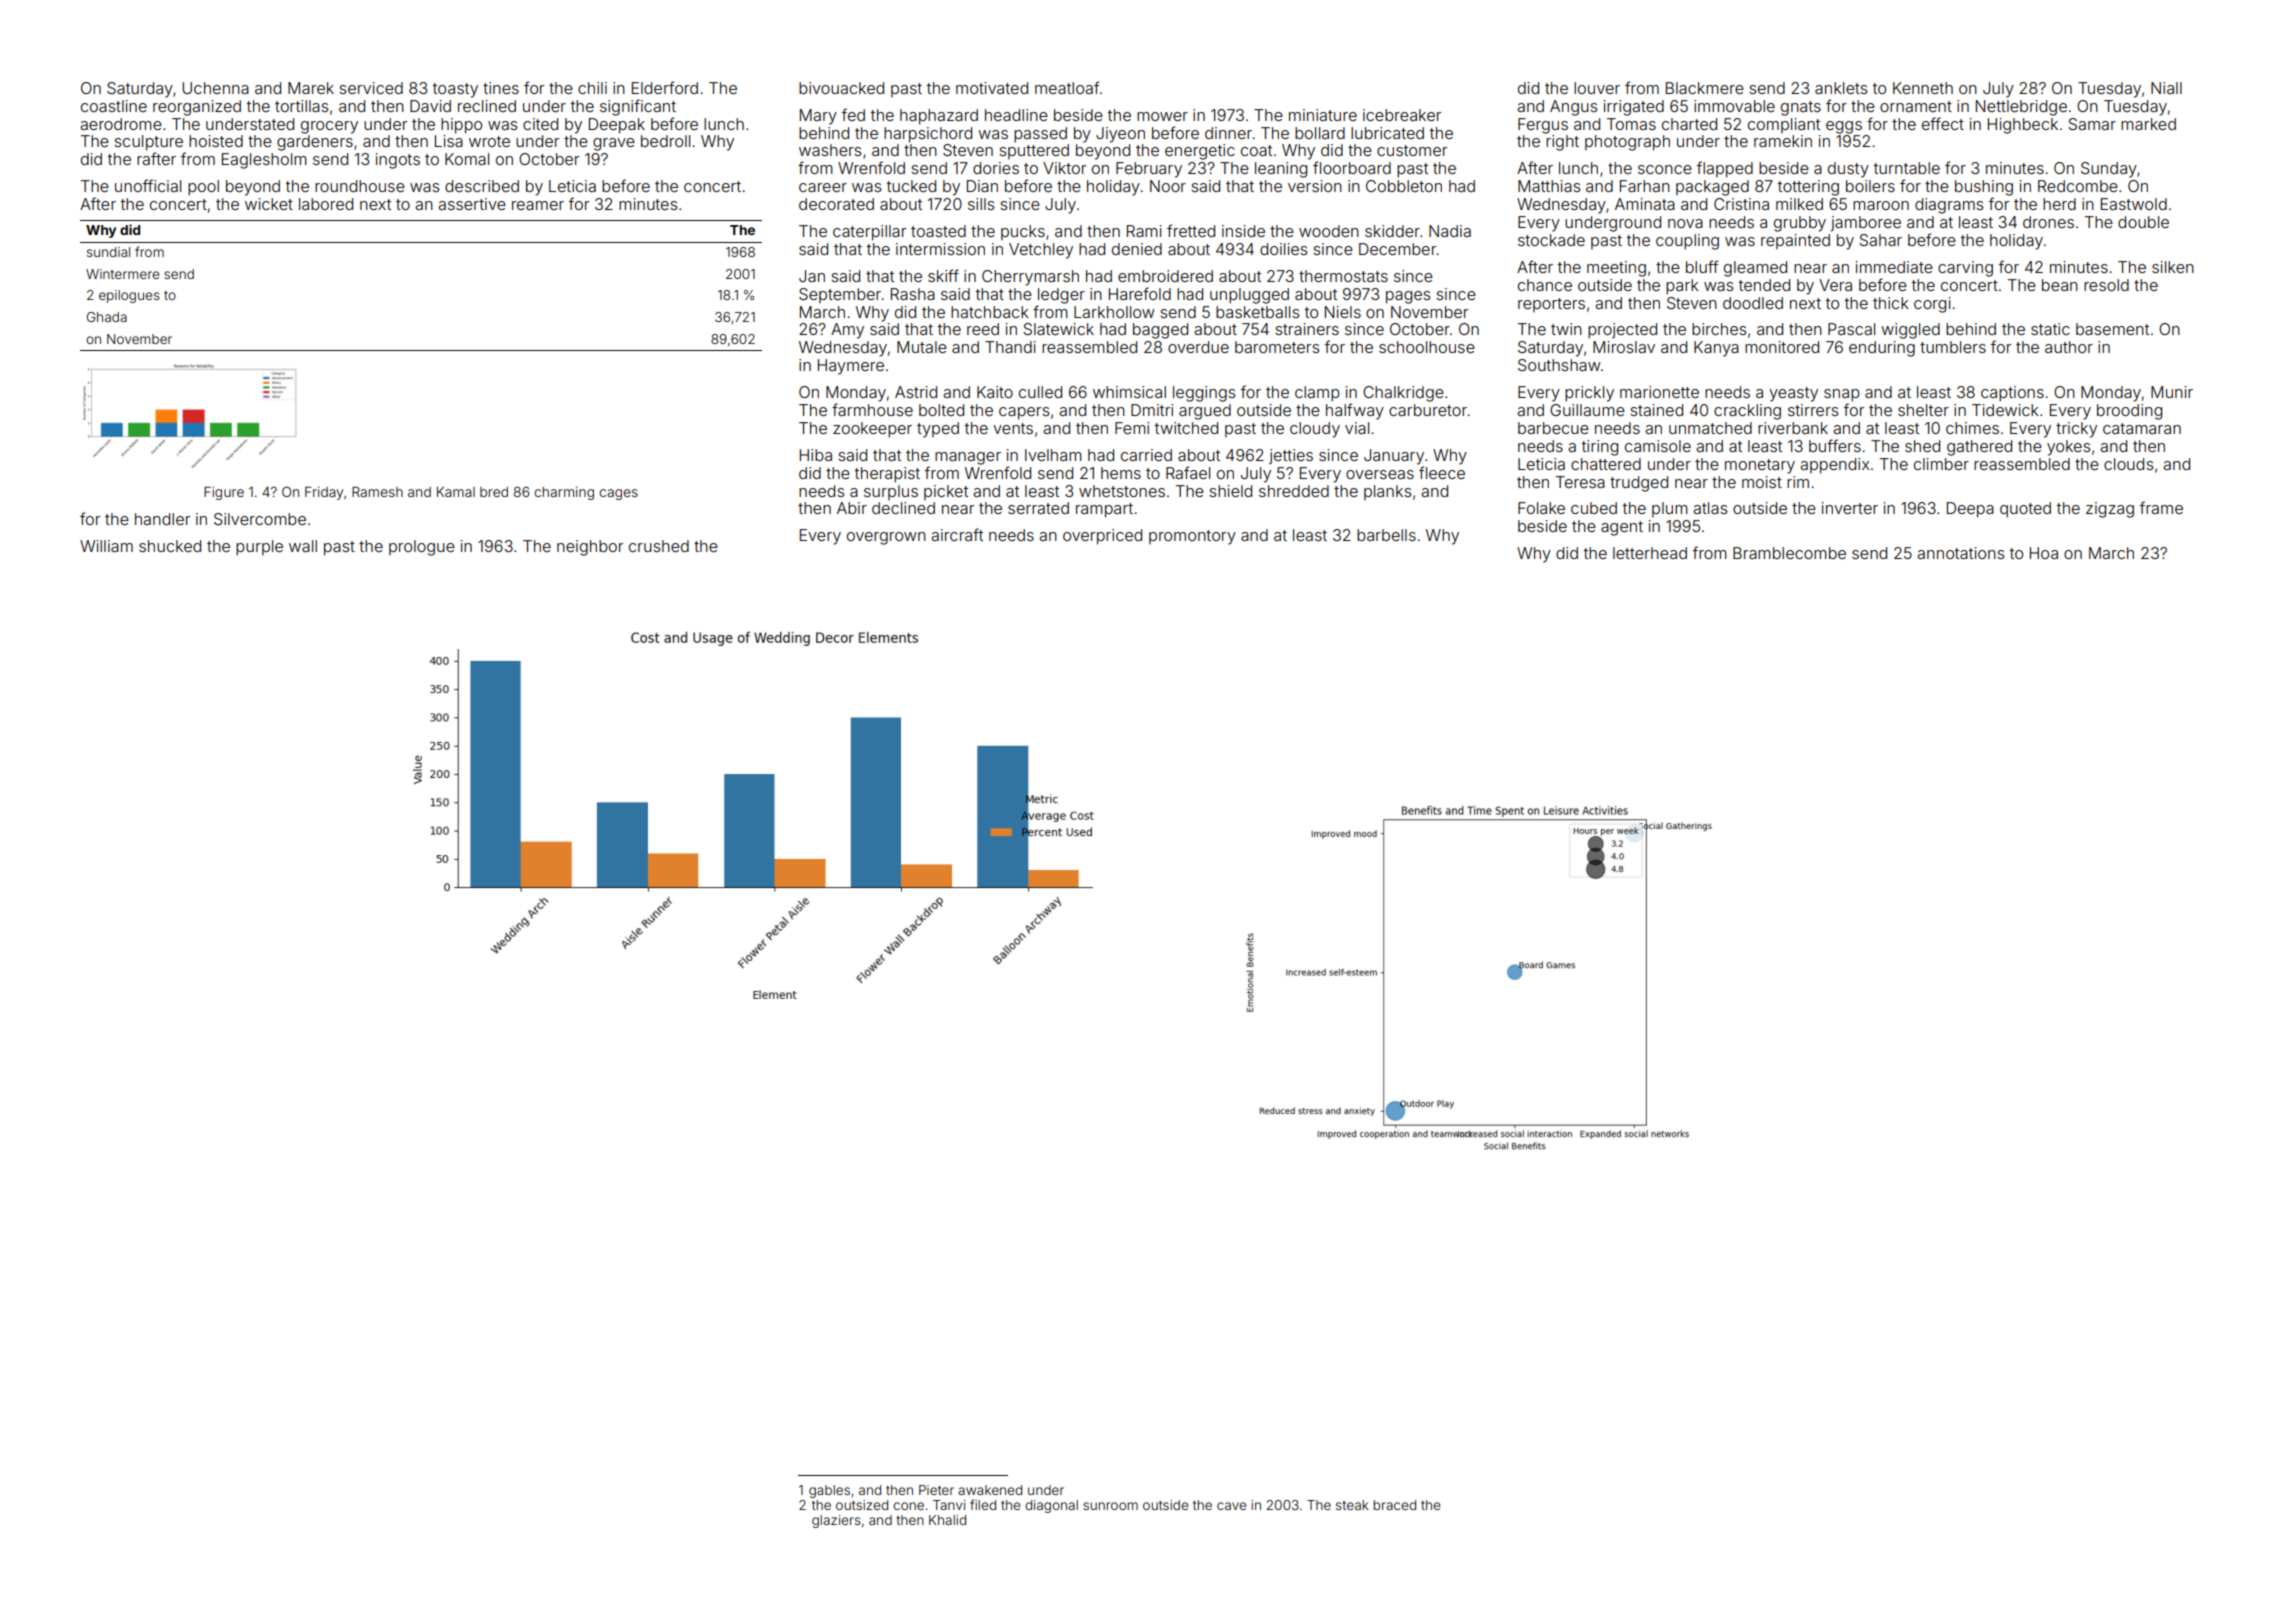 This screenshot has width=2279, height=1612. I want to click on Redcombe, so click(2078, 186).
